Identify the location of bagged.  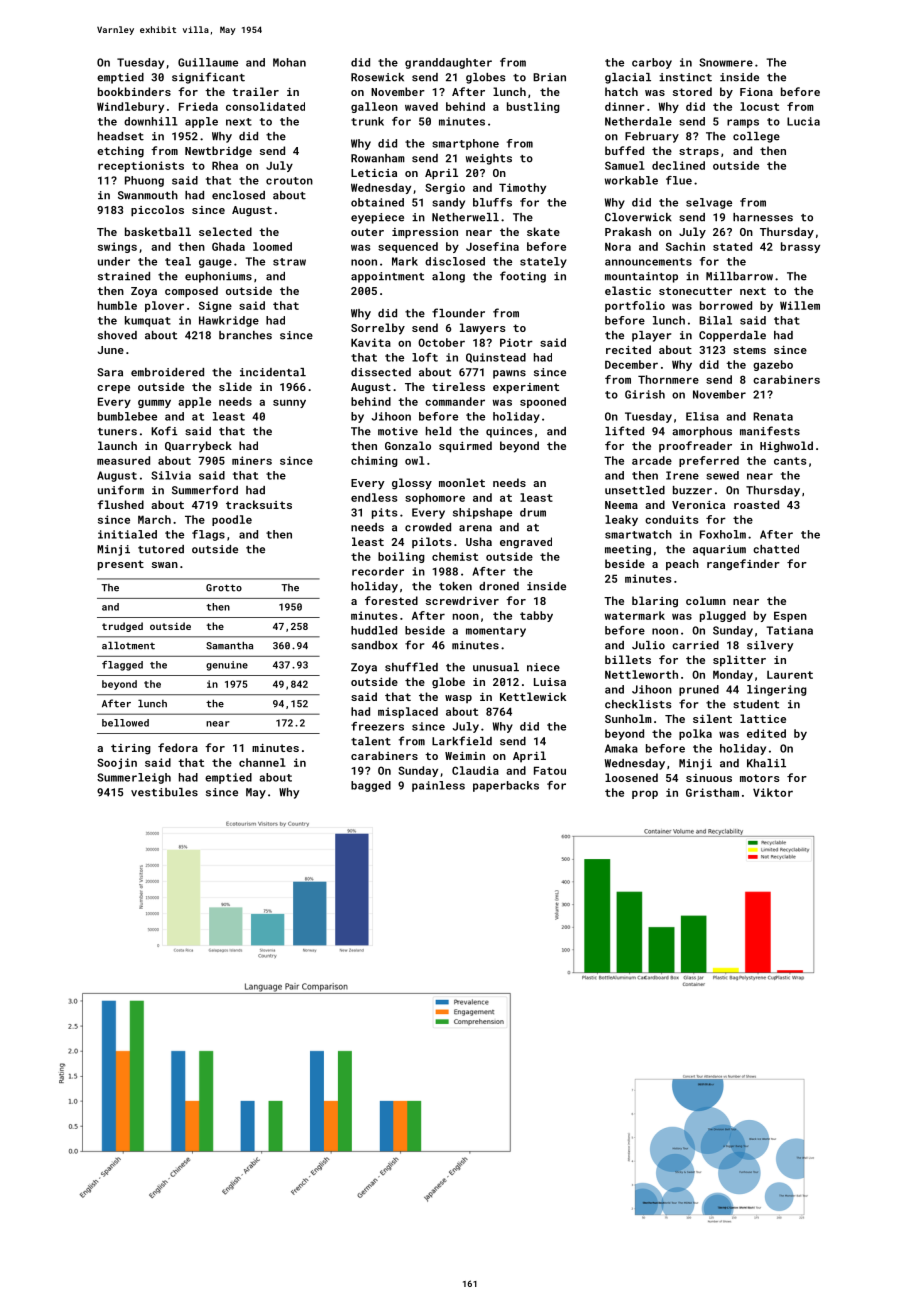
(371, 786).
